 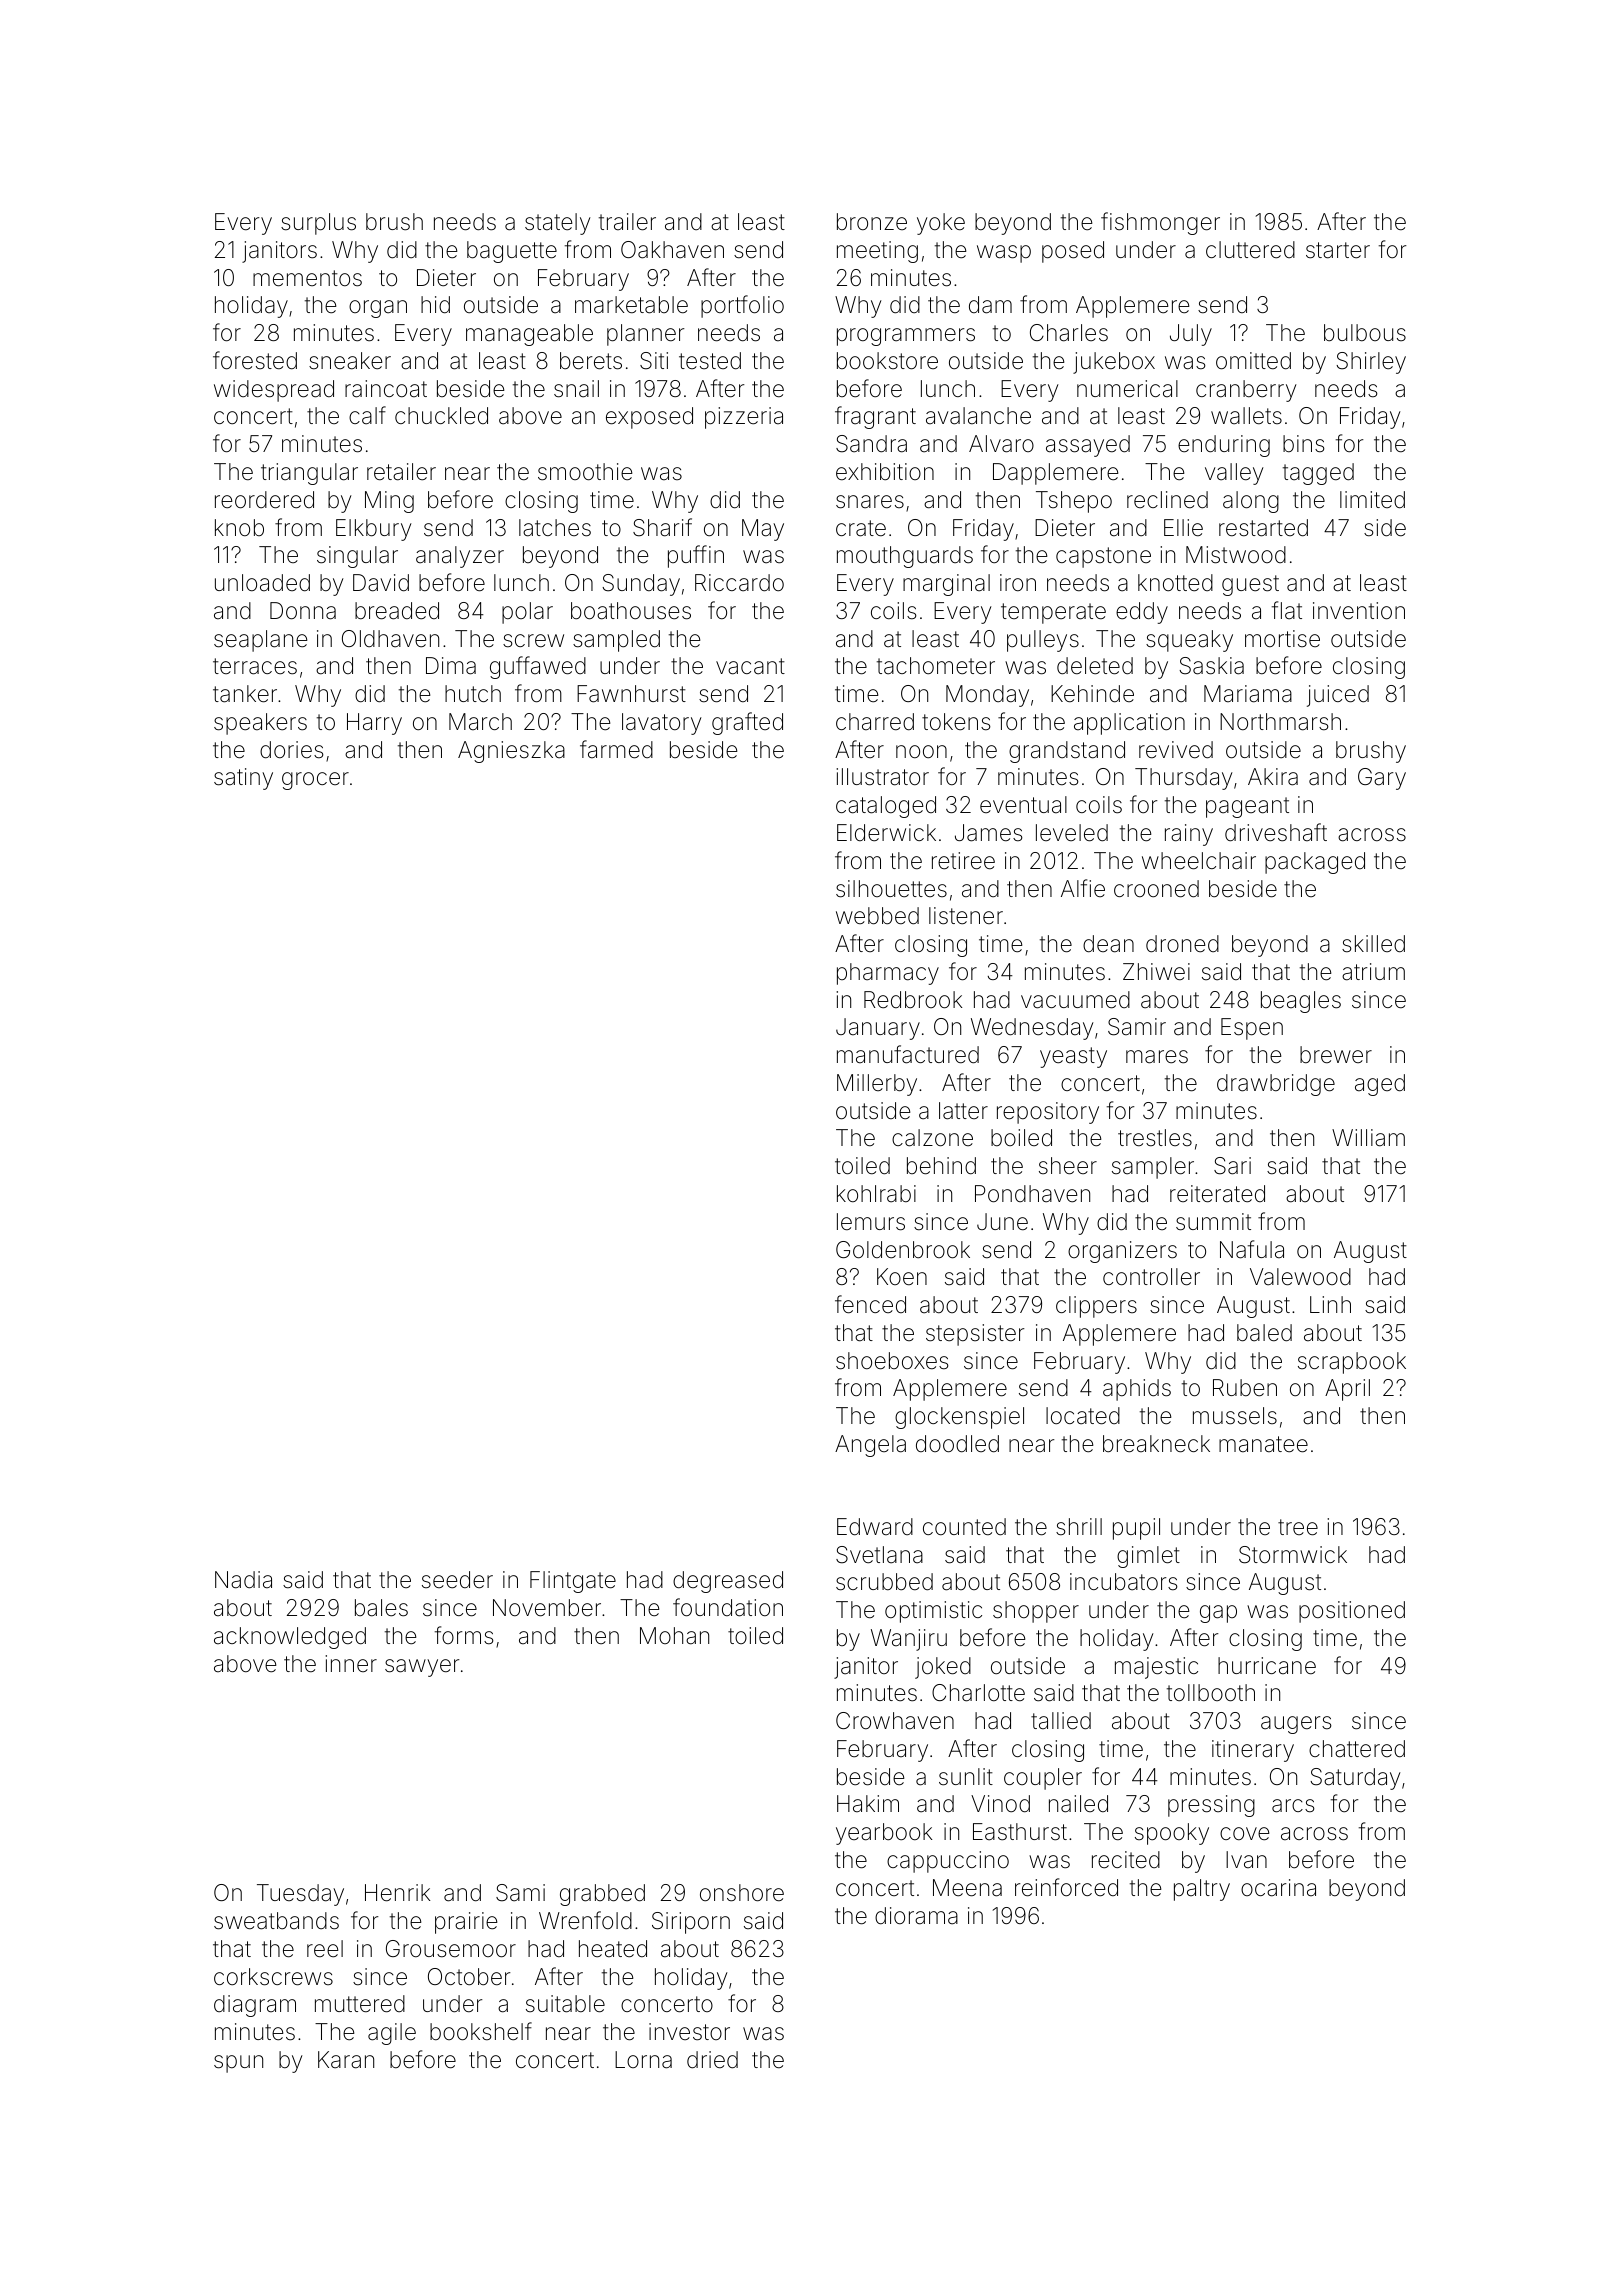 What do you see at coordinates (318, 224) in the page?
I see `surplus` at bounding box center [318, 224].
